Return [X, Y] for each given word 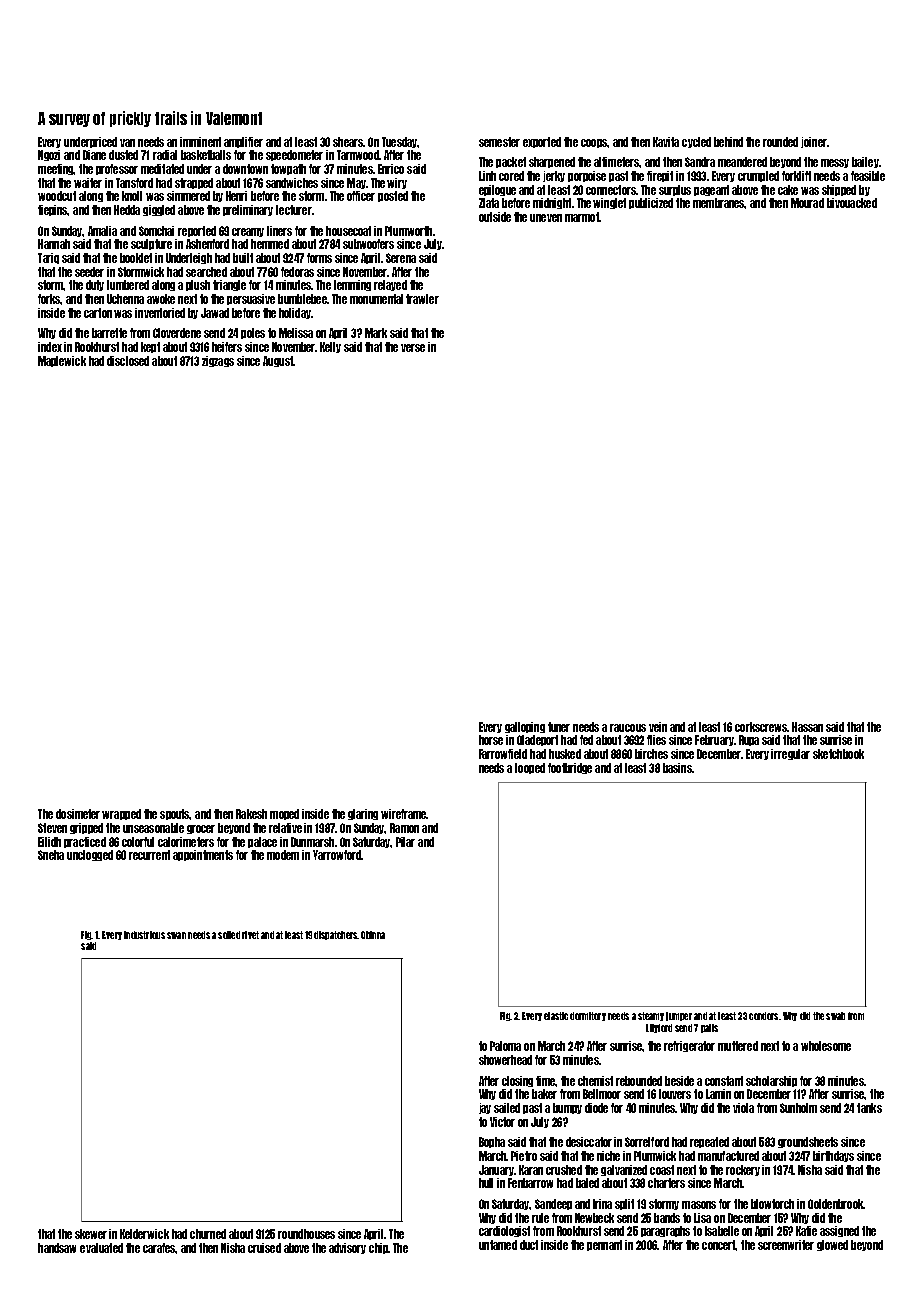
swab [835, 1016]
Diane [94, 155]
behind [728, 142]
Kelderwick [144, 1234]
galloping [525, 727]
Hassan [807, 727]
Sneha [51, 855]
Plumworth [408, 231]
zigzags [218, 361]
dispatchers [335, 935]
